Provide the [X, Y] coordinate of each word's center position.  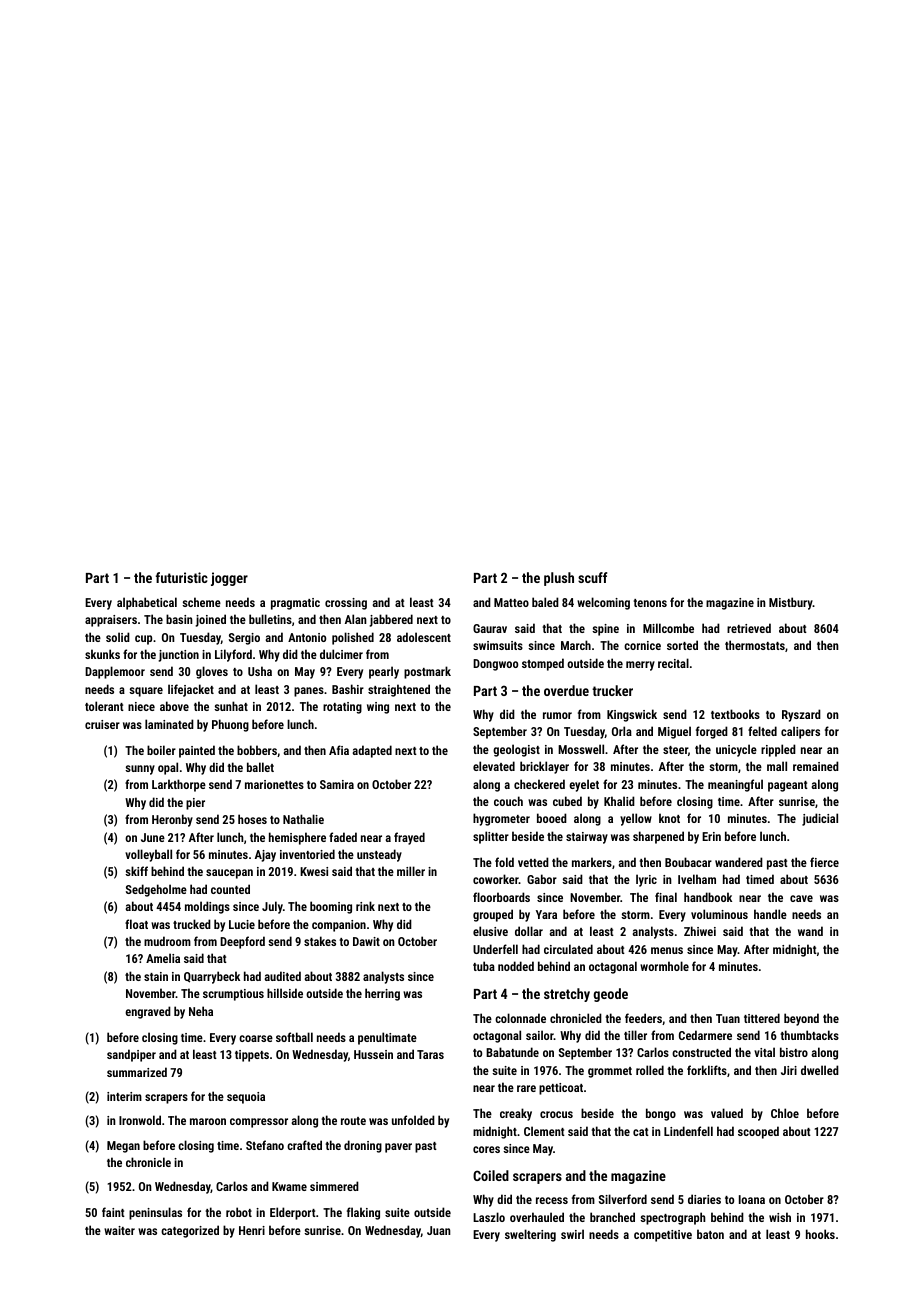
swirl [572, 1234]
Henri [252, 1230]
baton [710, 1234]
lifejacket [191, 690]
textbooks [735, 714]
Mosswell [581, 749]
